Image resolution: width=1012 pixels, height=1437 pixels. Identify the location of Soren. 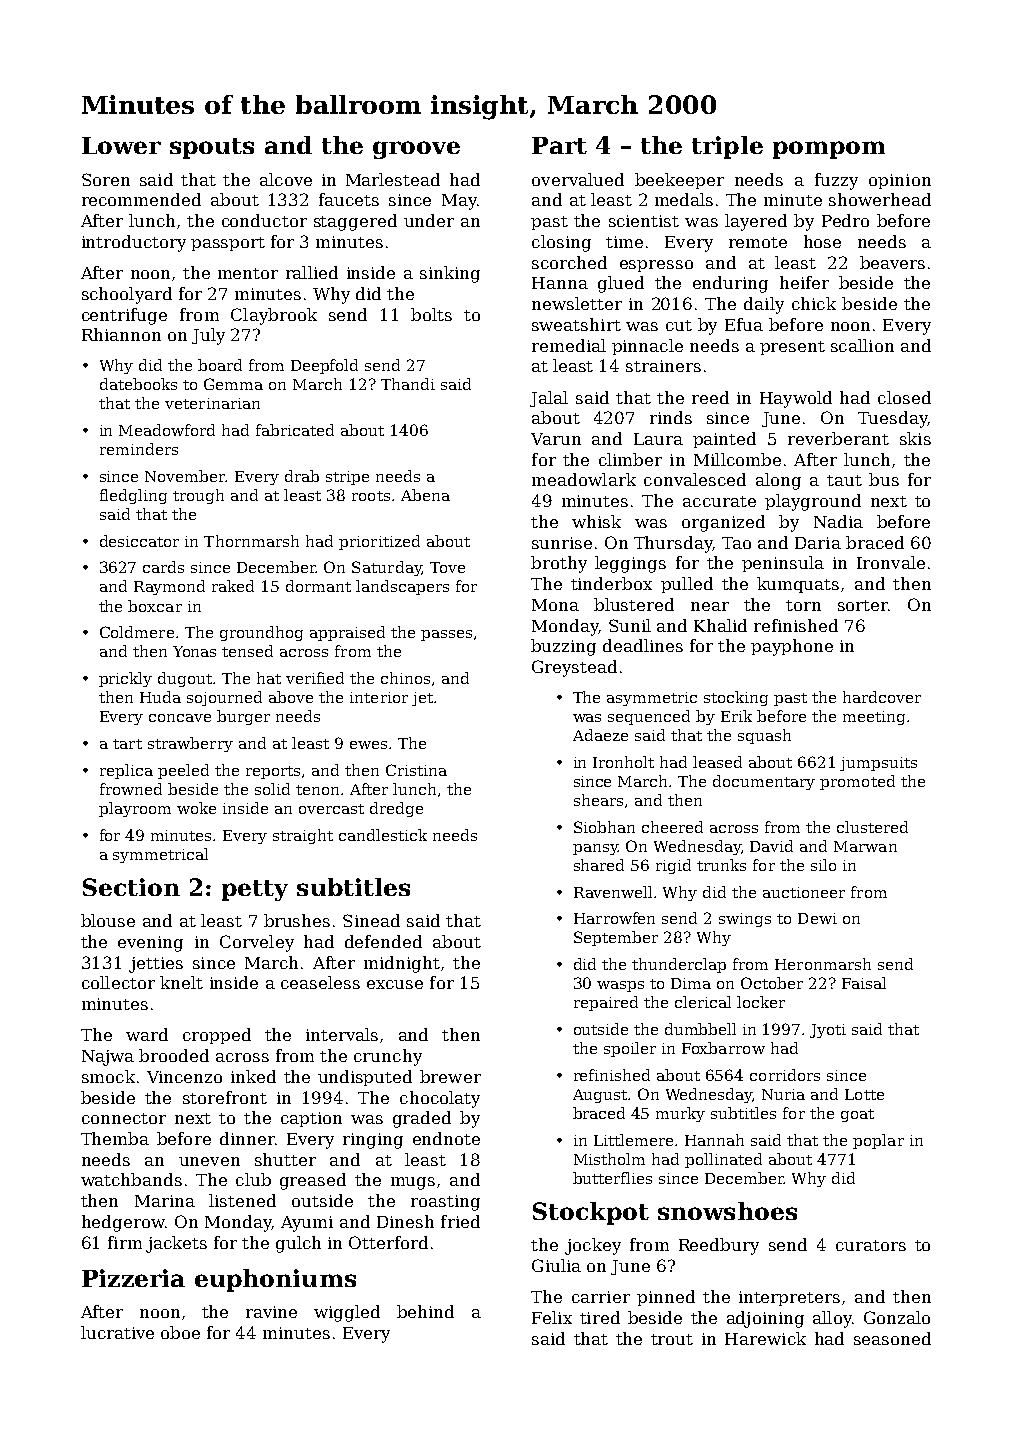
(106, 179).
